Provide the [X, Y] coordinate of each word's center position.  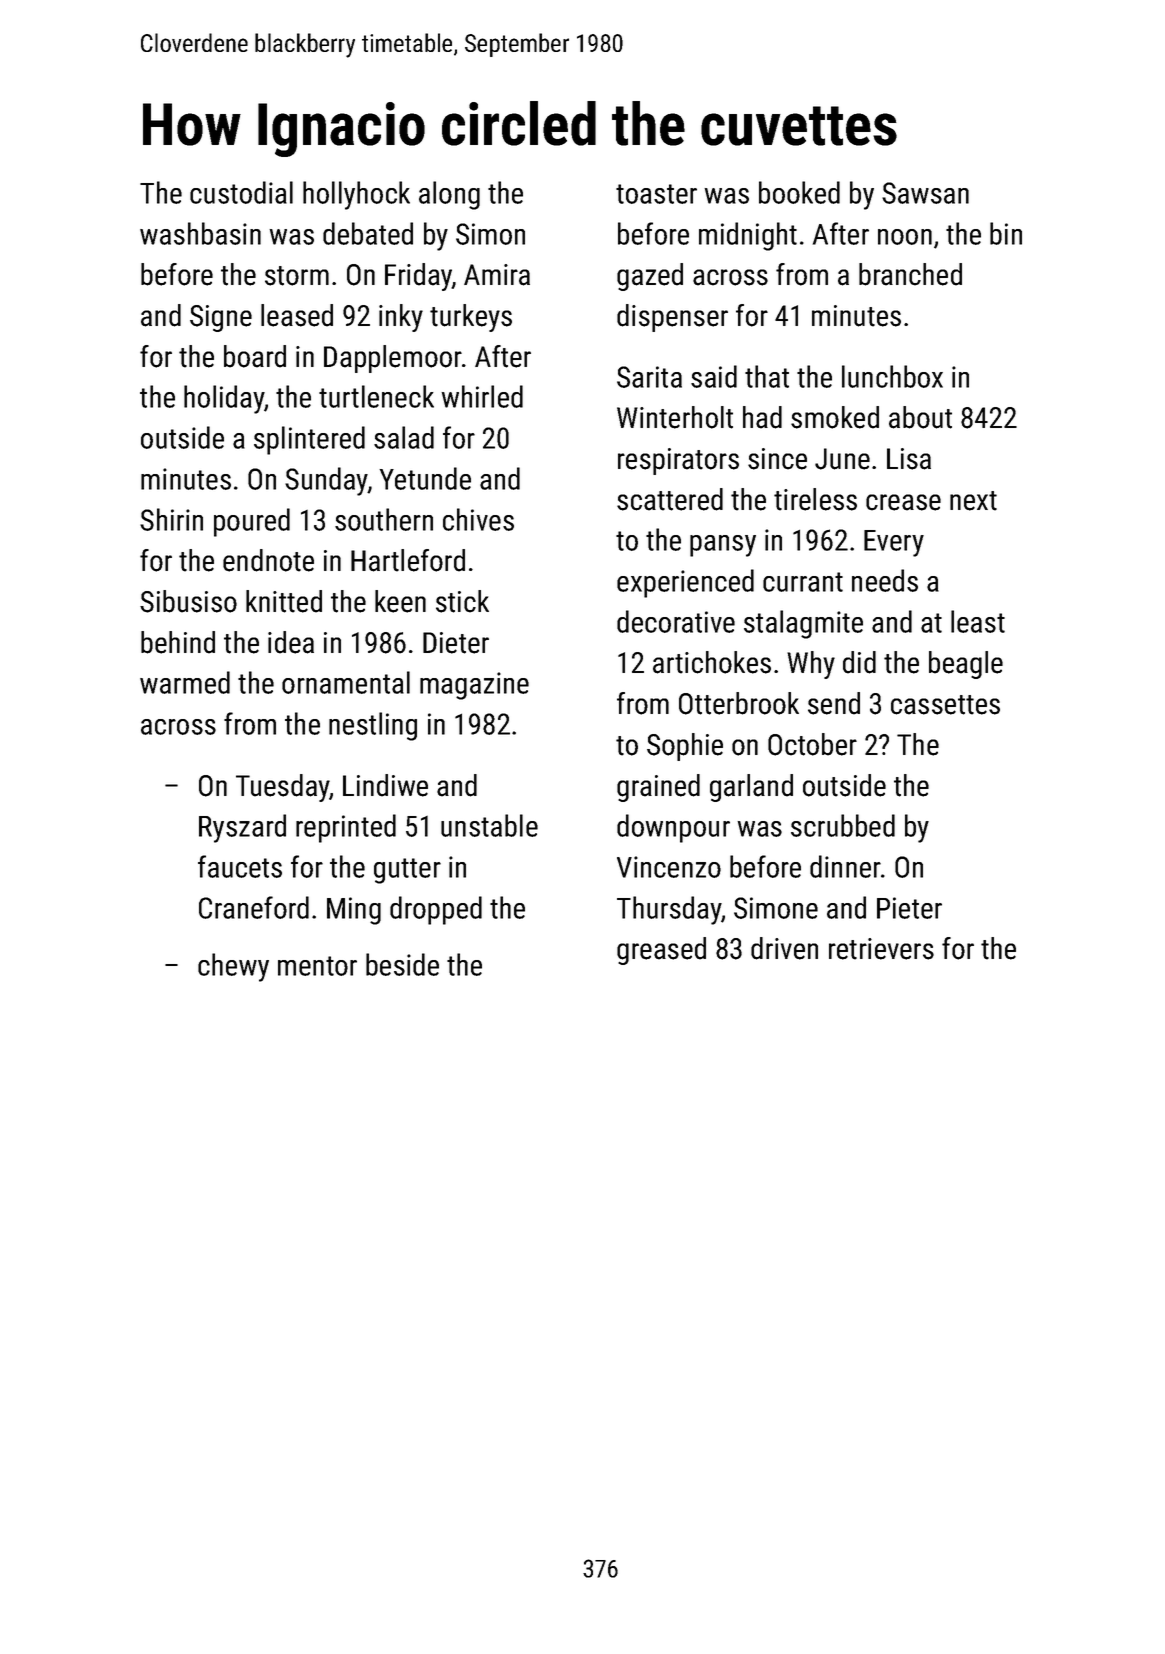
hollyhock [356, 195]
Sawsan [925, 193]
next [973, 501]
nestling [373, 726]
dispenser [672, 318]
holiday [224, 399]
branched [910, 274]
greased [661, 951]
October [812, 744]
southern [384, 519]
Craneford [254, 907]
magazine [474, 686]
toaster [656, 194]
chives [478, 519]
